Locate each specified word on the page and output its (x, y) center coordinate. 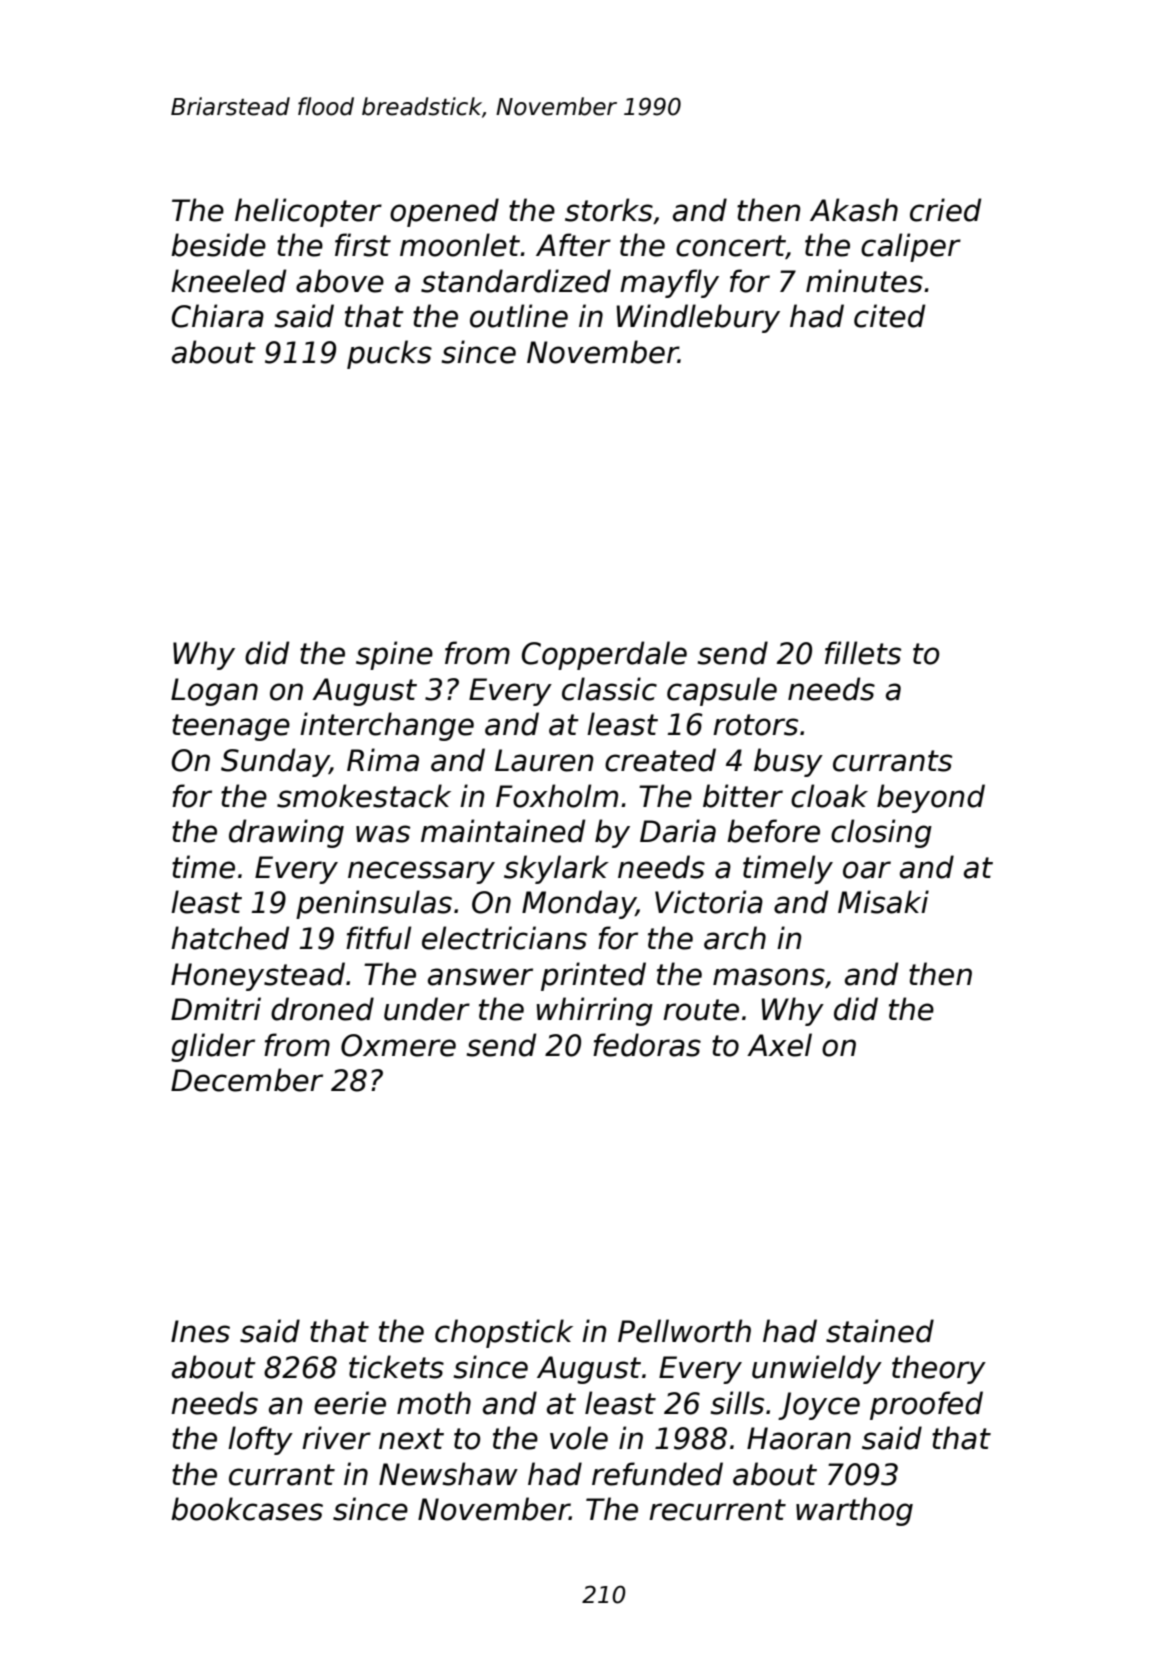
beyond (931, 798)
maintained (503, 831)
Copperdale (604, 655)
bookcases (247, 1509)
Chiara (218, 316)
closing (881, 833)
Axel (779, 1045)
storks (609, 210)
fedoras (647, 1045)
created (660, 760)
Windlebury (698, 318)
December (247, 1080)
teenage (231, 727)
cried (945, 210)
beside (218, 245)
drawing (286, 833)
